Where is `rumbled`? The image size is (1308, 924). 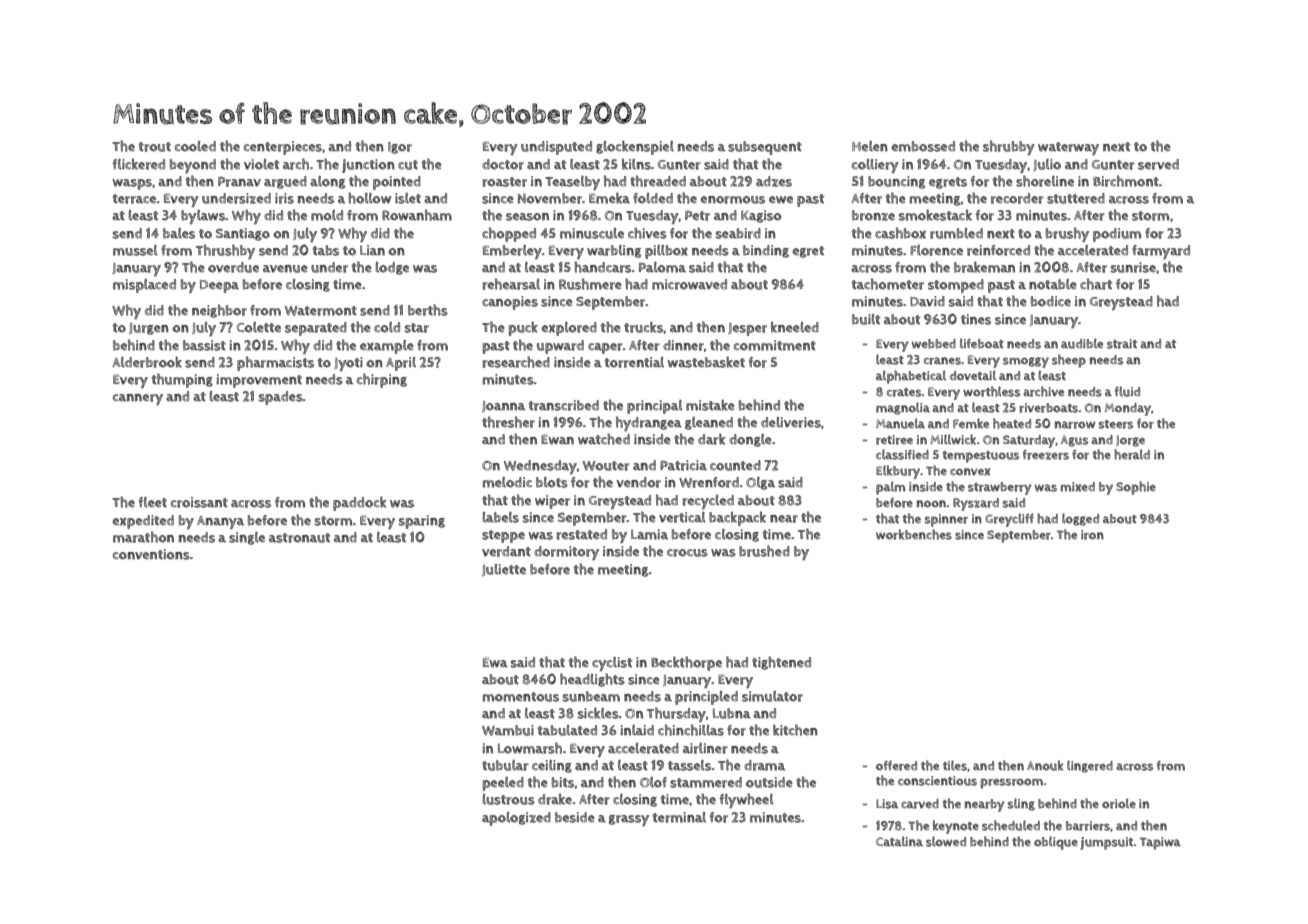
rumbled is located at coordinates (956, 233).
